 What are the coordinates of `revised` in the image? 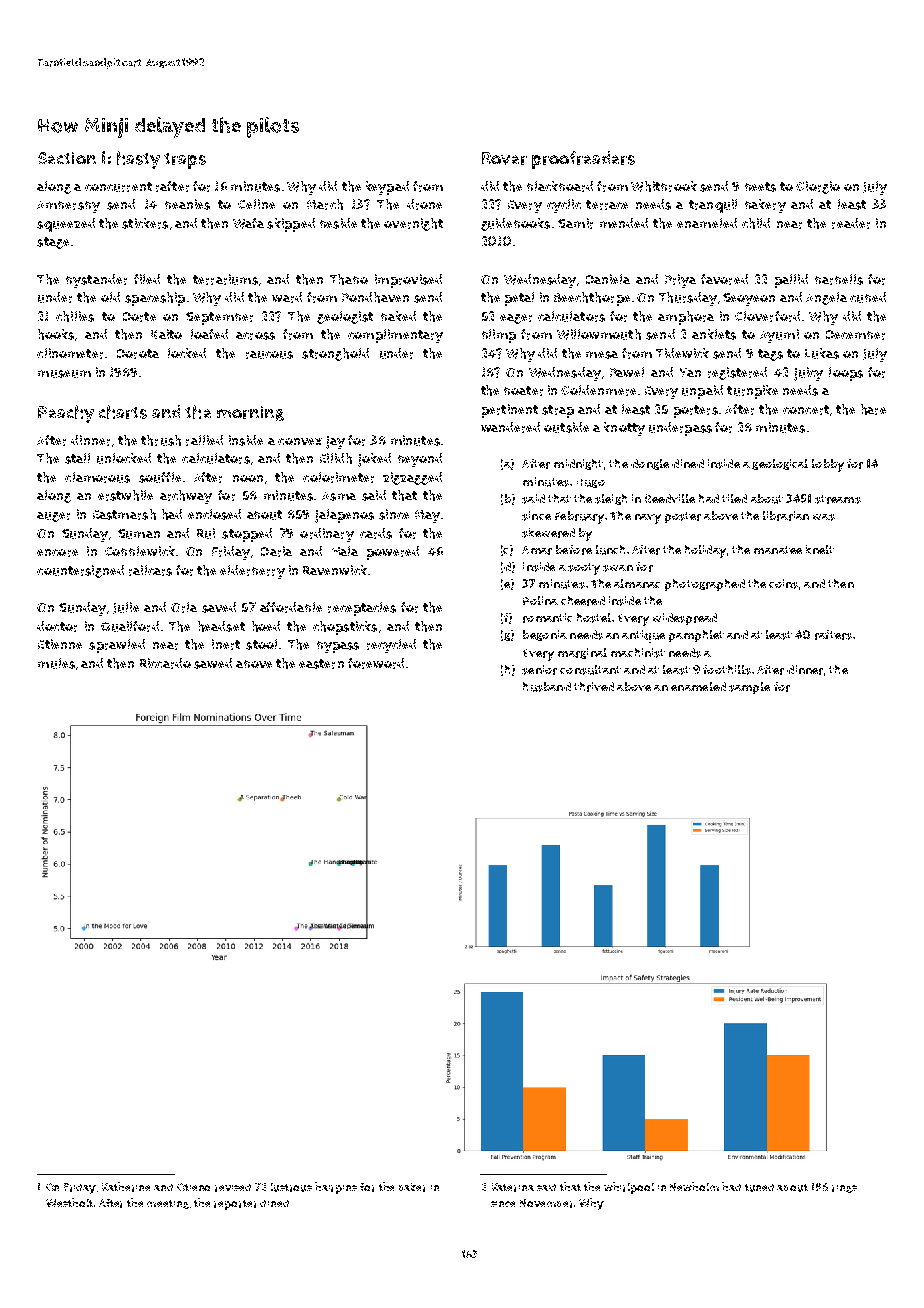 It's located at (233, 1188).
